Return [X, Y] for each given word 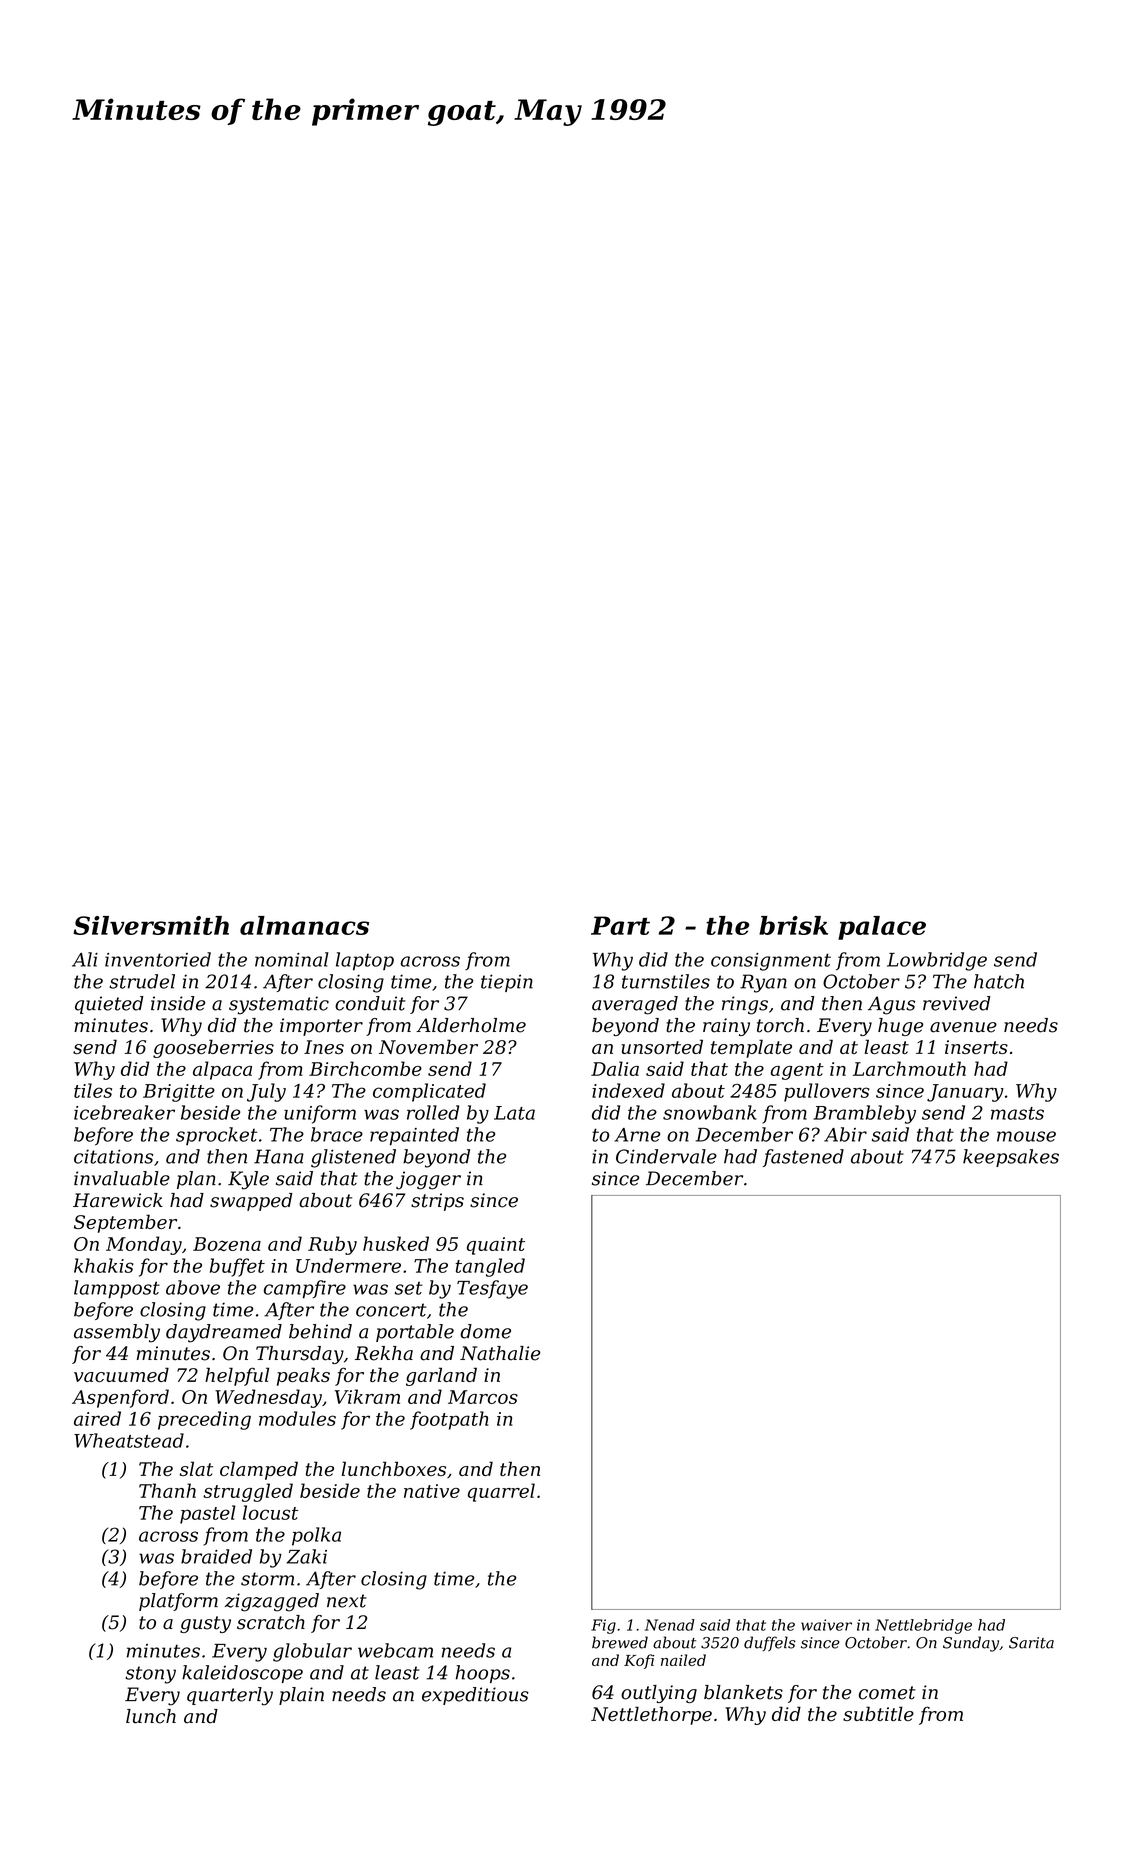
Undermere [348, 1265]
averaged [635, 1005]
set [409, 1288]
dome [485, 1331]
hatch [999, 981]
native [432, 1491]
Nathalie [500, 1353]
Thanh [167, 1490]
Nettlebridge [923, 1626]
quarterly [230, 1696]
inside [178, 1003]
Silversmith [151, 925]
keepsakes [1011, 1158]
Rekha [384, 1353]
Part [620, 925]
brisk [793, 925]
